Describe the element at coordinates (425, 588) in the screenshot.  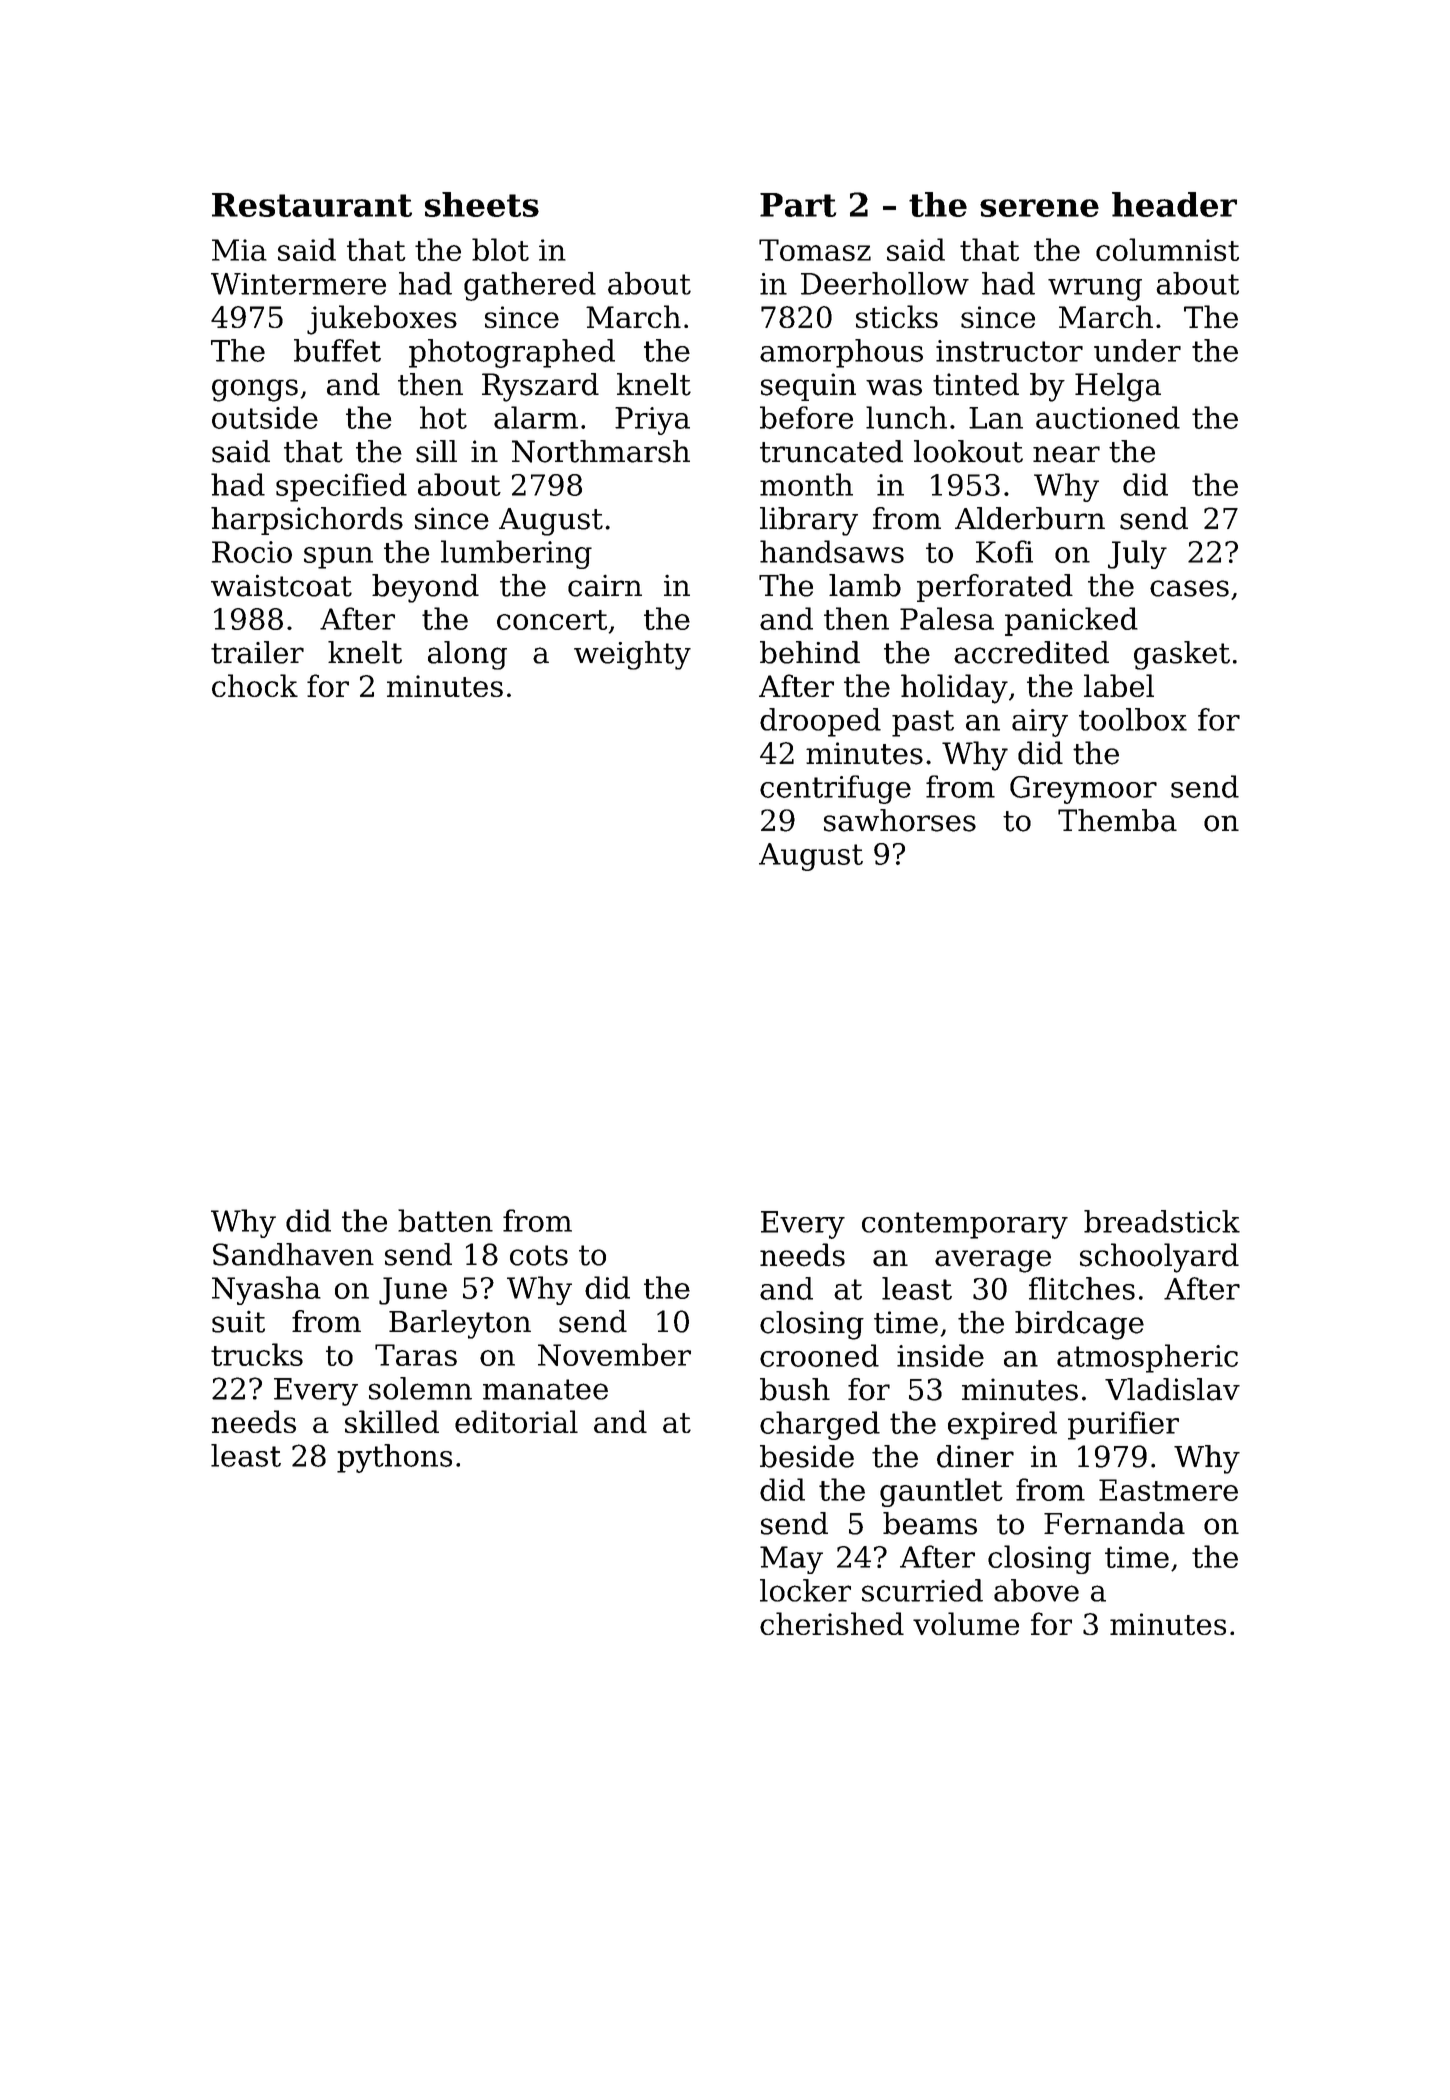
I see `beyond` at that location.
